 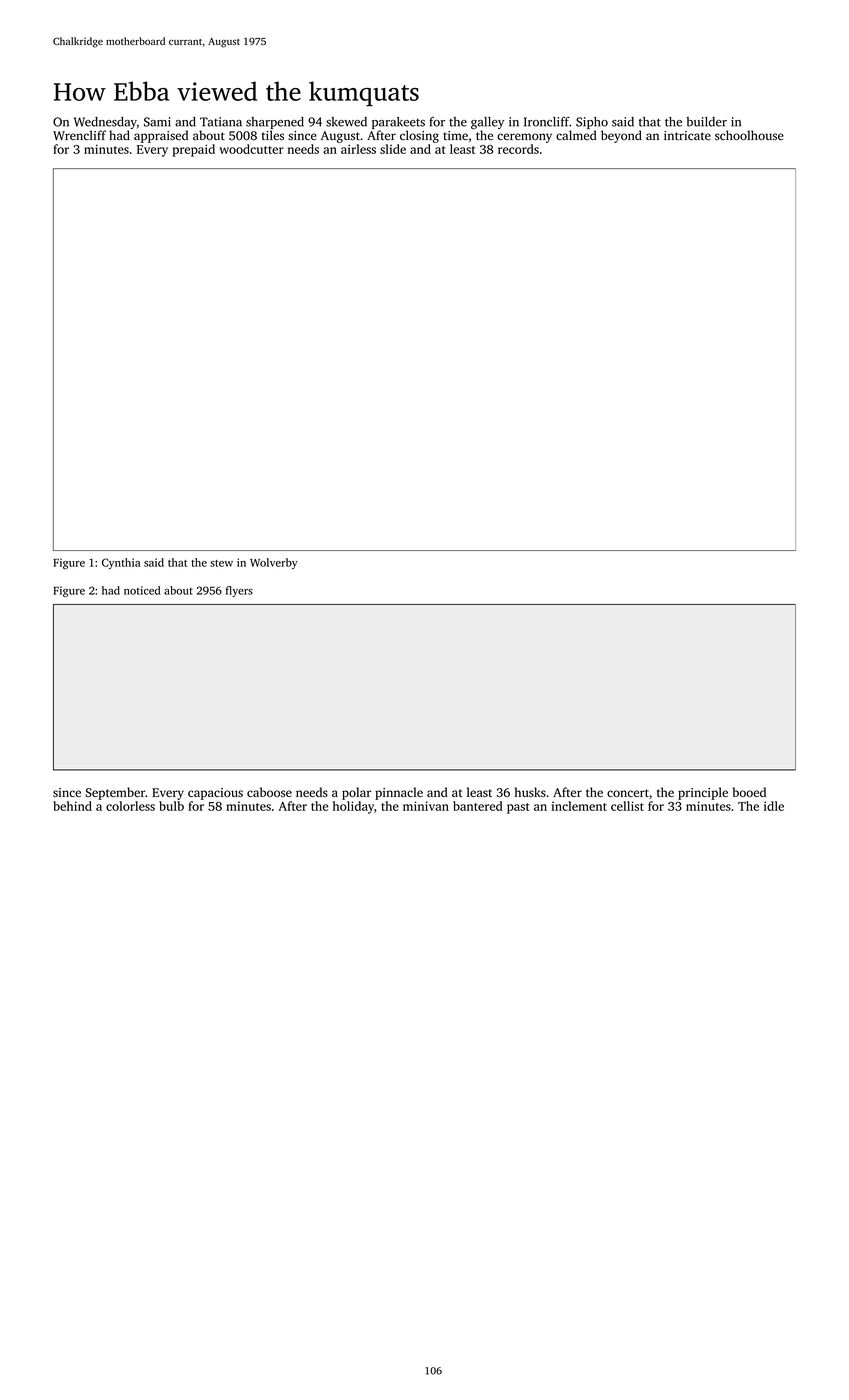 I want to click on slide, so click(x=393, y=149).
